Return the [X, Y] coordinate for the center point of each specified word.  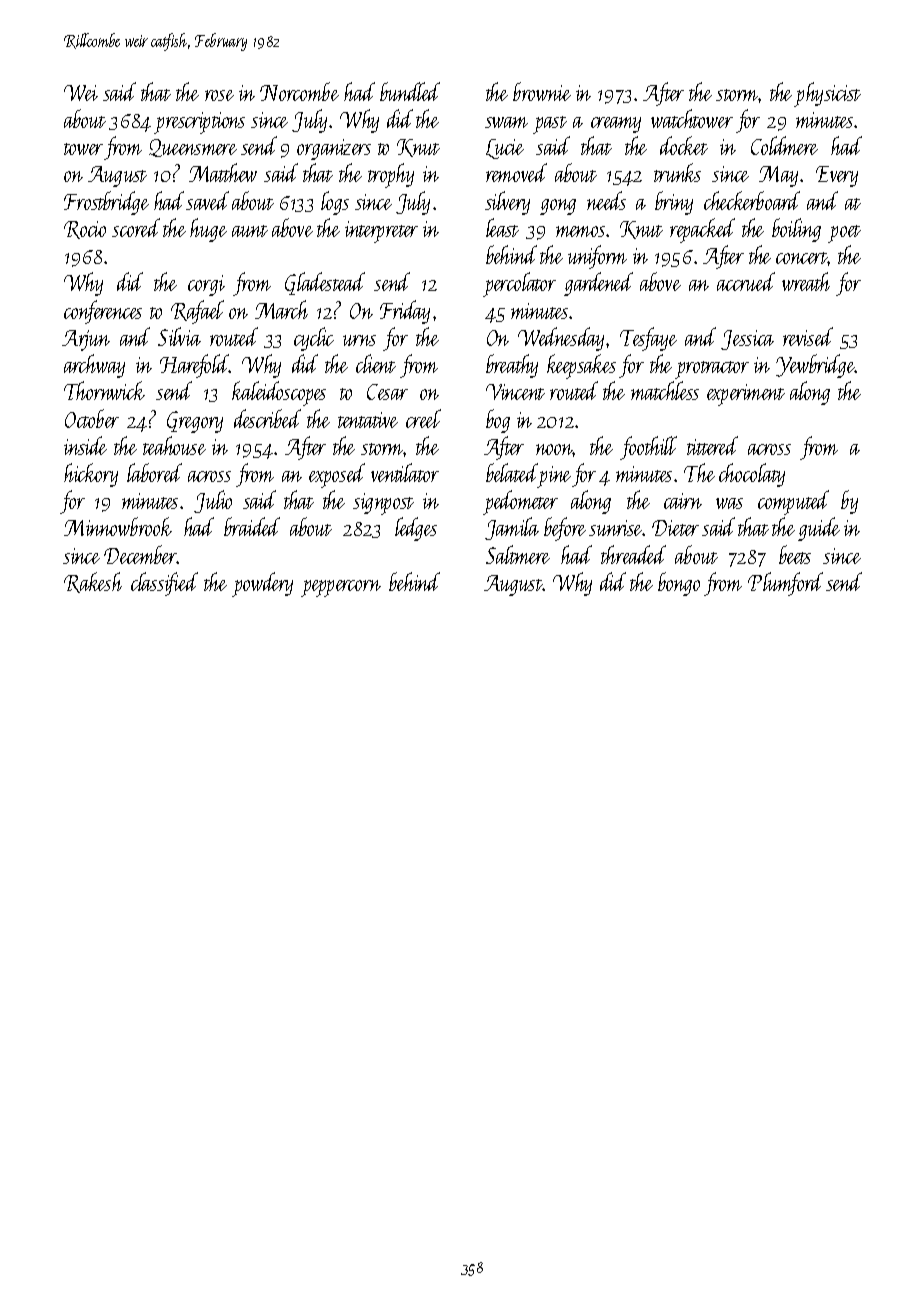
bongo [679, 584]
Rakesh [93, 582]
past [550, 125]
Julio [213, 501]
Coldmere [784, 145]
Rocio [85, 230]
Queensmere [193, 148]
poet [844, 234]
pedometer [520, 502]
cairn [683, 501]
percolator [519, 284]
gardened [598, 284]
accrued [746, 281]
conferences [103, 312]
